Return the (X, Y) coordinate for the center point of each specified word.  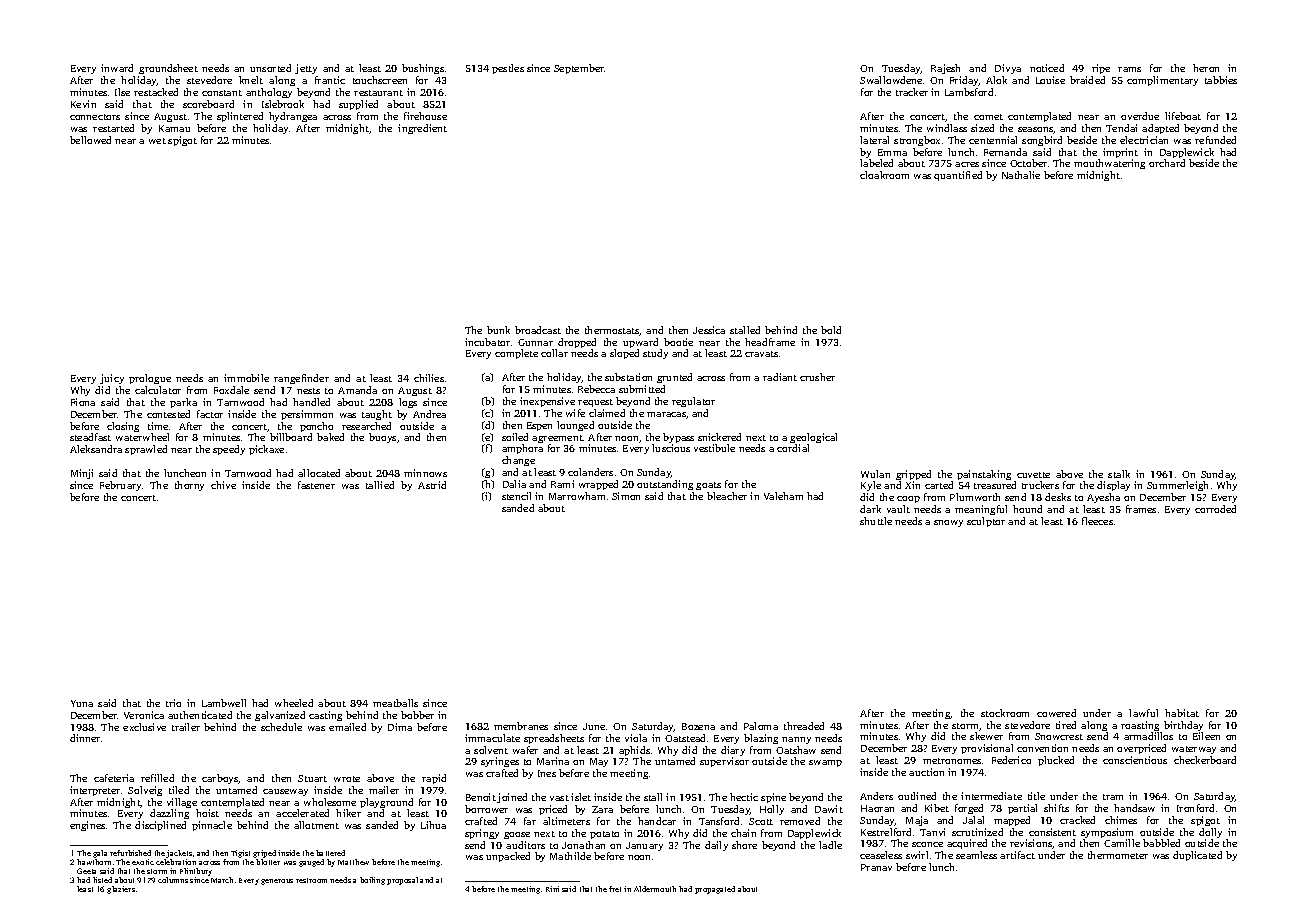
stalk (1119, 474)
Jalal (973, 820)
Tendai (1121, 128)
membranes (521, 726)
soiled (515, 437)
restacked (156, 92)
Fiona (83, 402)
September (579, 69)
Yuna (82, 703)
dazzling (169, 814)
